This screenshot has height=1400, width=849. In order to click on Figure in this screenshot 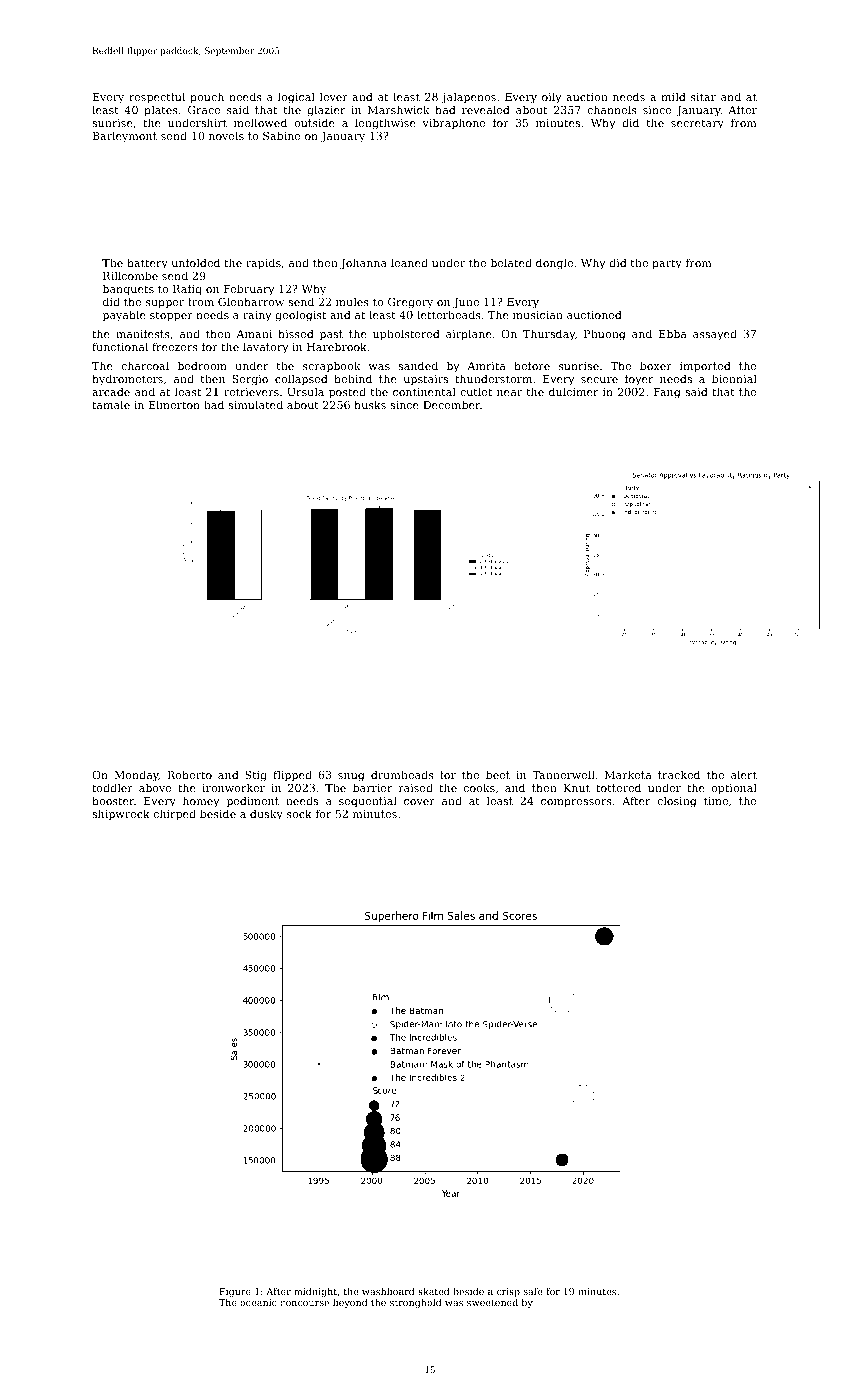, I will do `click(235, 1293)`.
